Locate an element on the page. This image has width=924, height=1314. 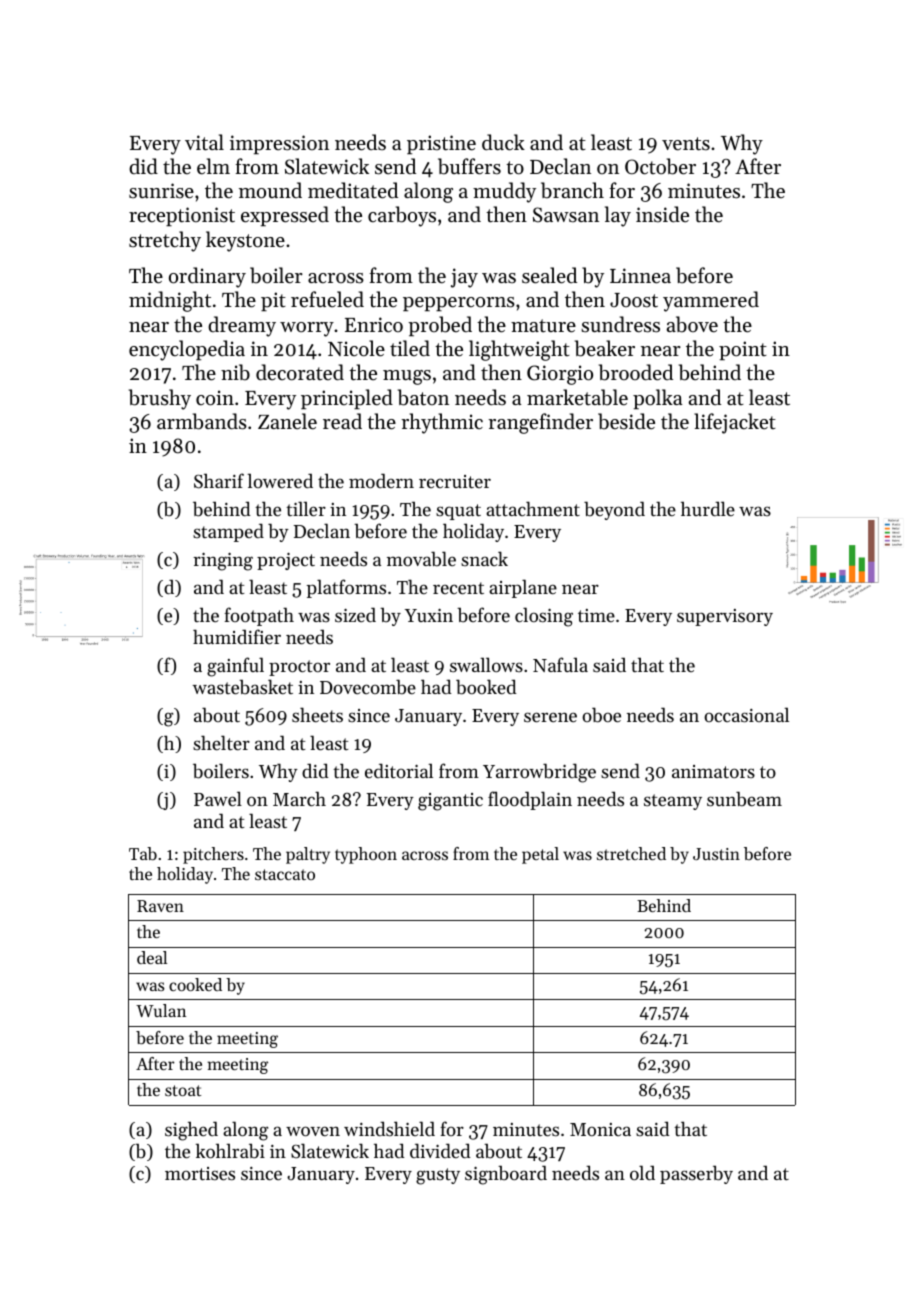
pristine is located at coordinates (441, 144).
